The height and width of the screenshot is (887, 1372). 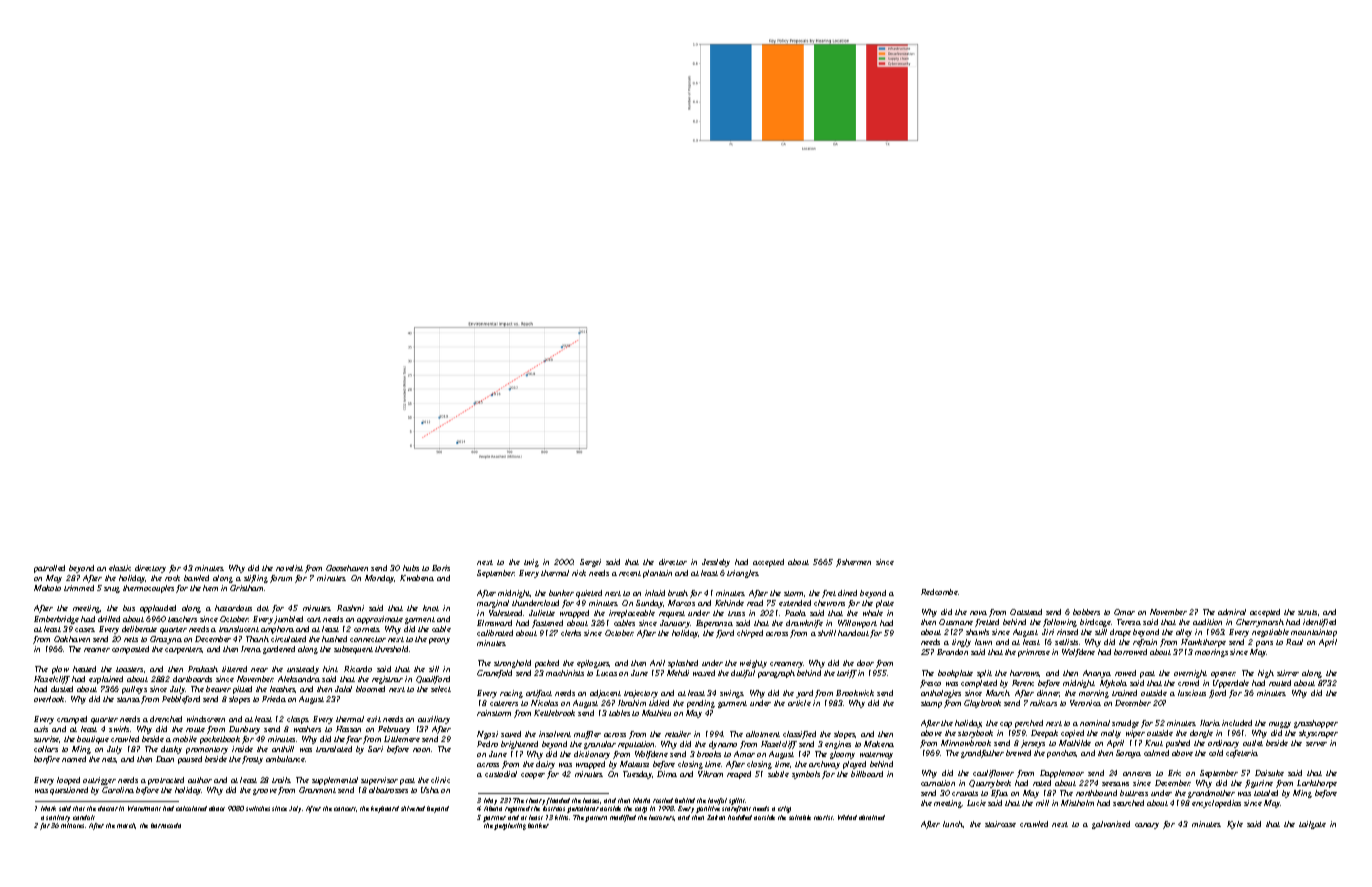 I want to click on admiral, so click(x=1232, y=612).
